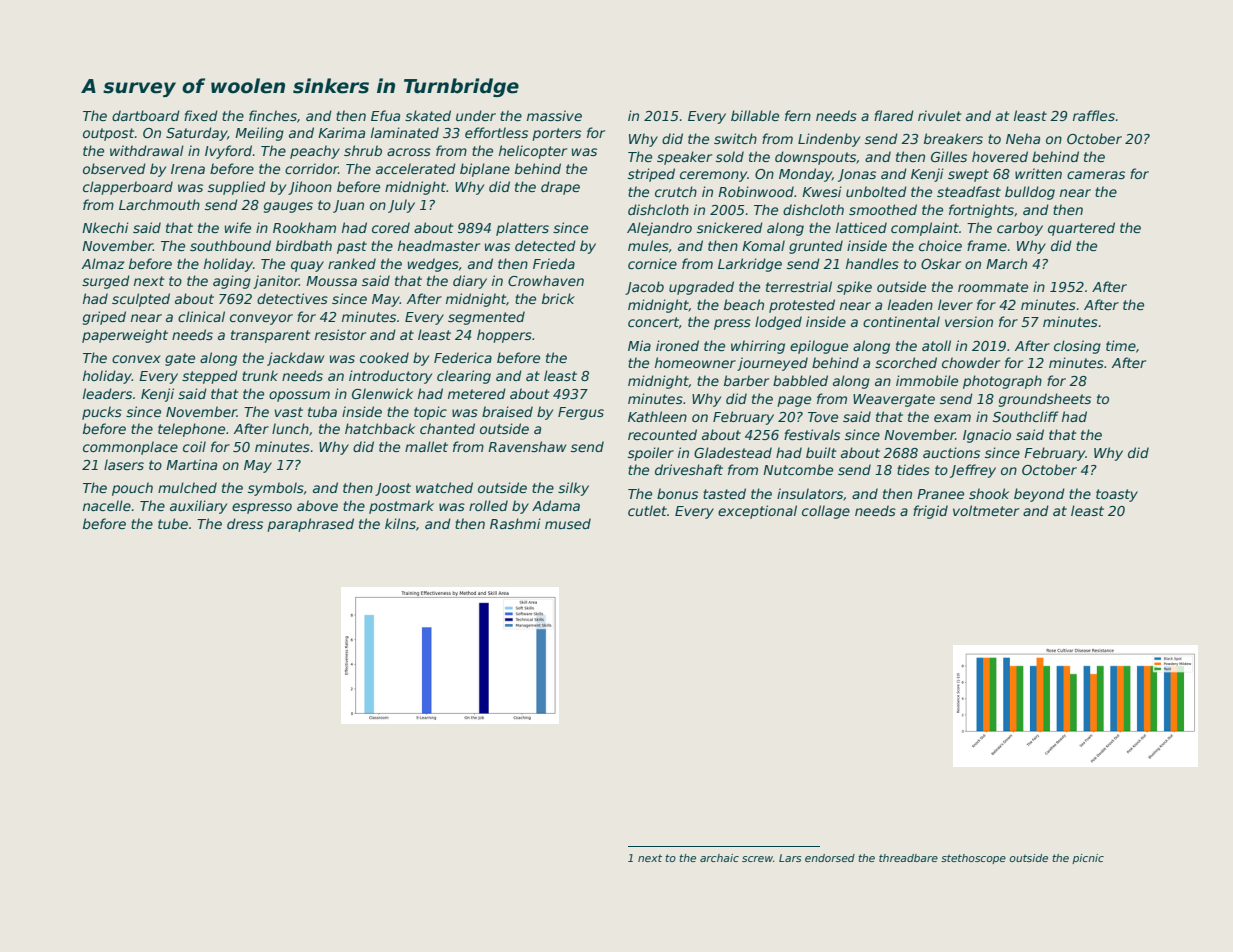 The width and height of the page is (1233, 952). What do you see at coordinates (568, 523) in the page?
I see `mused` at bounding box center [568, 523].
